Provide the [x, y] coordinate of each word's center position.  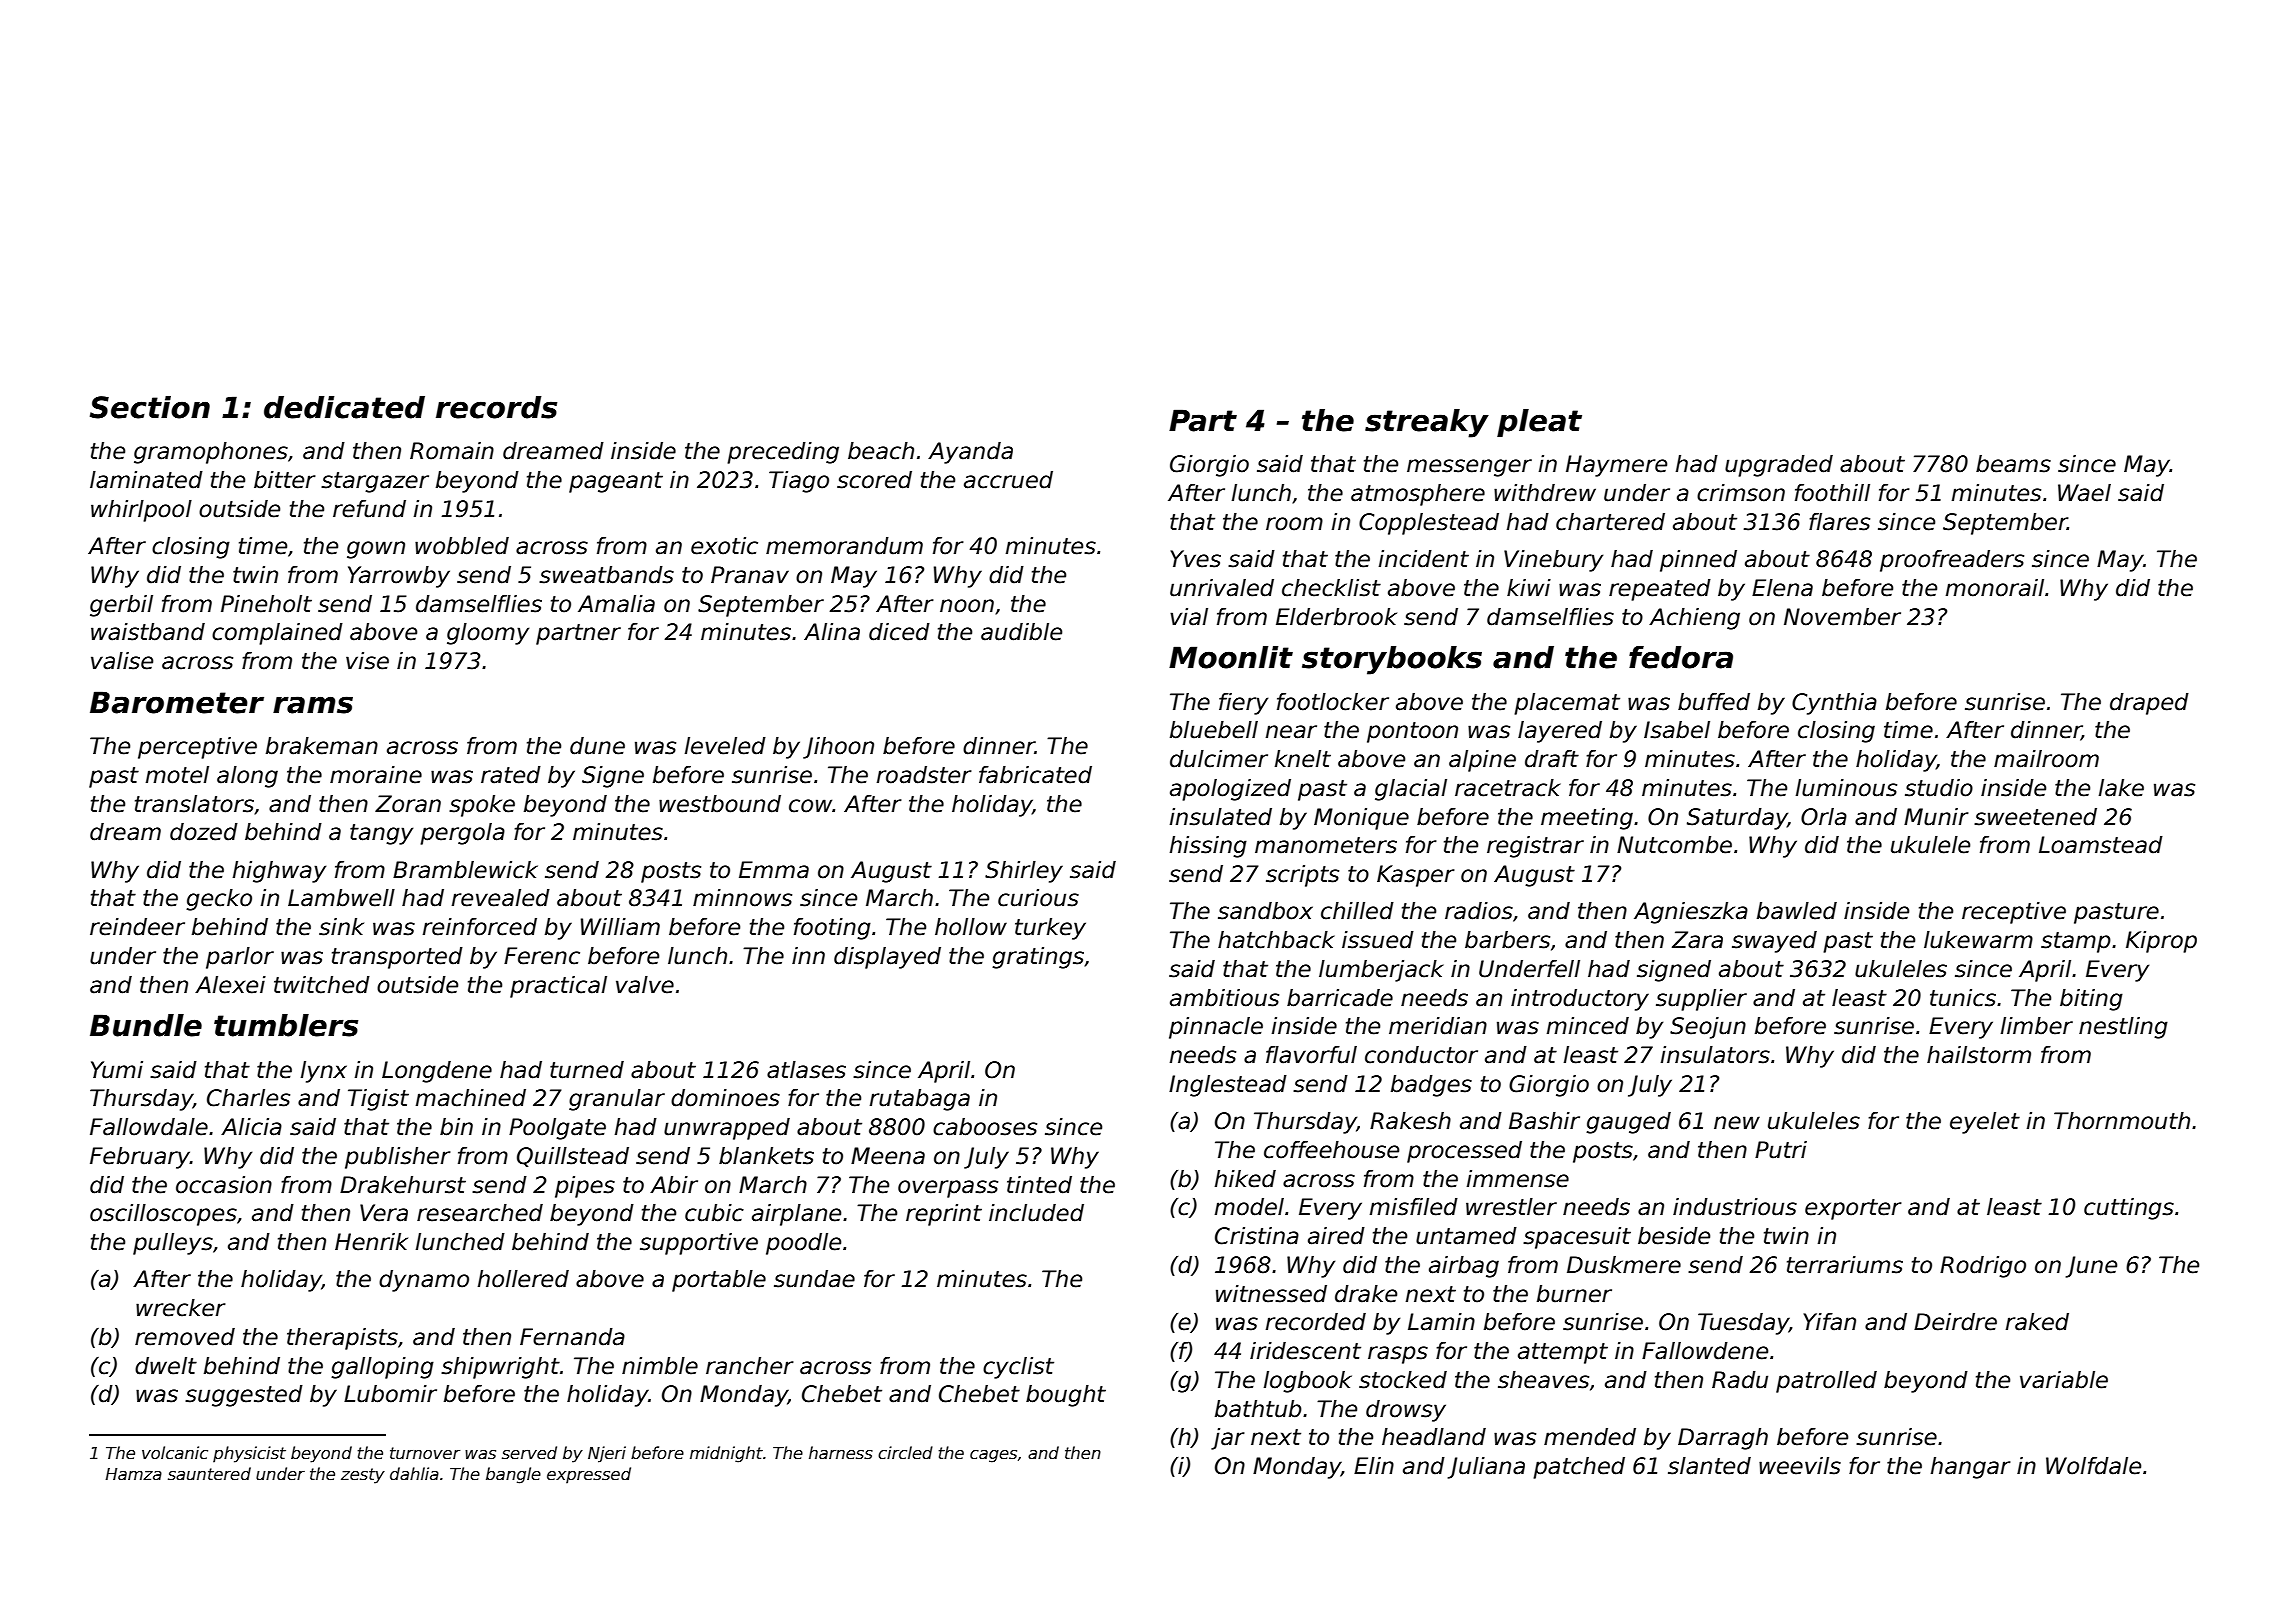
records [496, 407]
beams [2013, 464]
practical [558, 987]
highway [279, 872]
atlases [806, 1070]
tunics [1963, 998]
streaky [1427, 423]
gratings [1038, 958]
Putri [1781, 1150]
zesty [363, 1476]
